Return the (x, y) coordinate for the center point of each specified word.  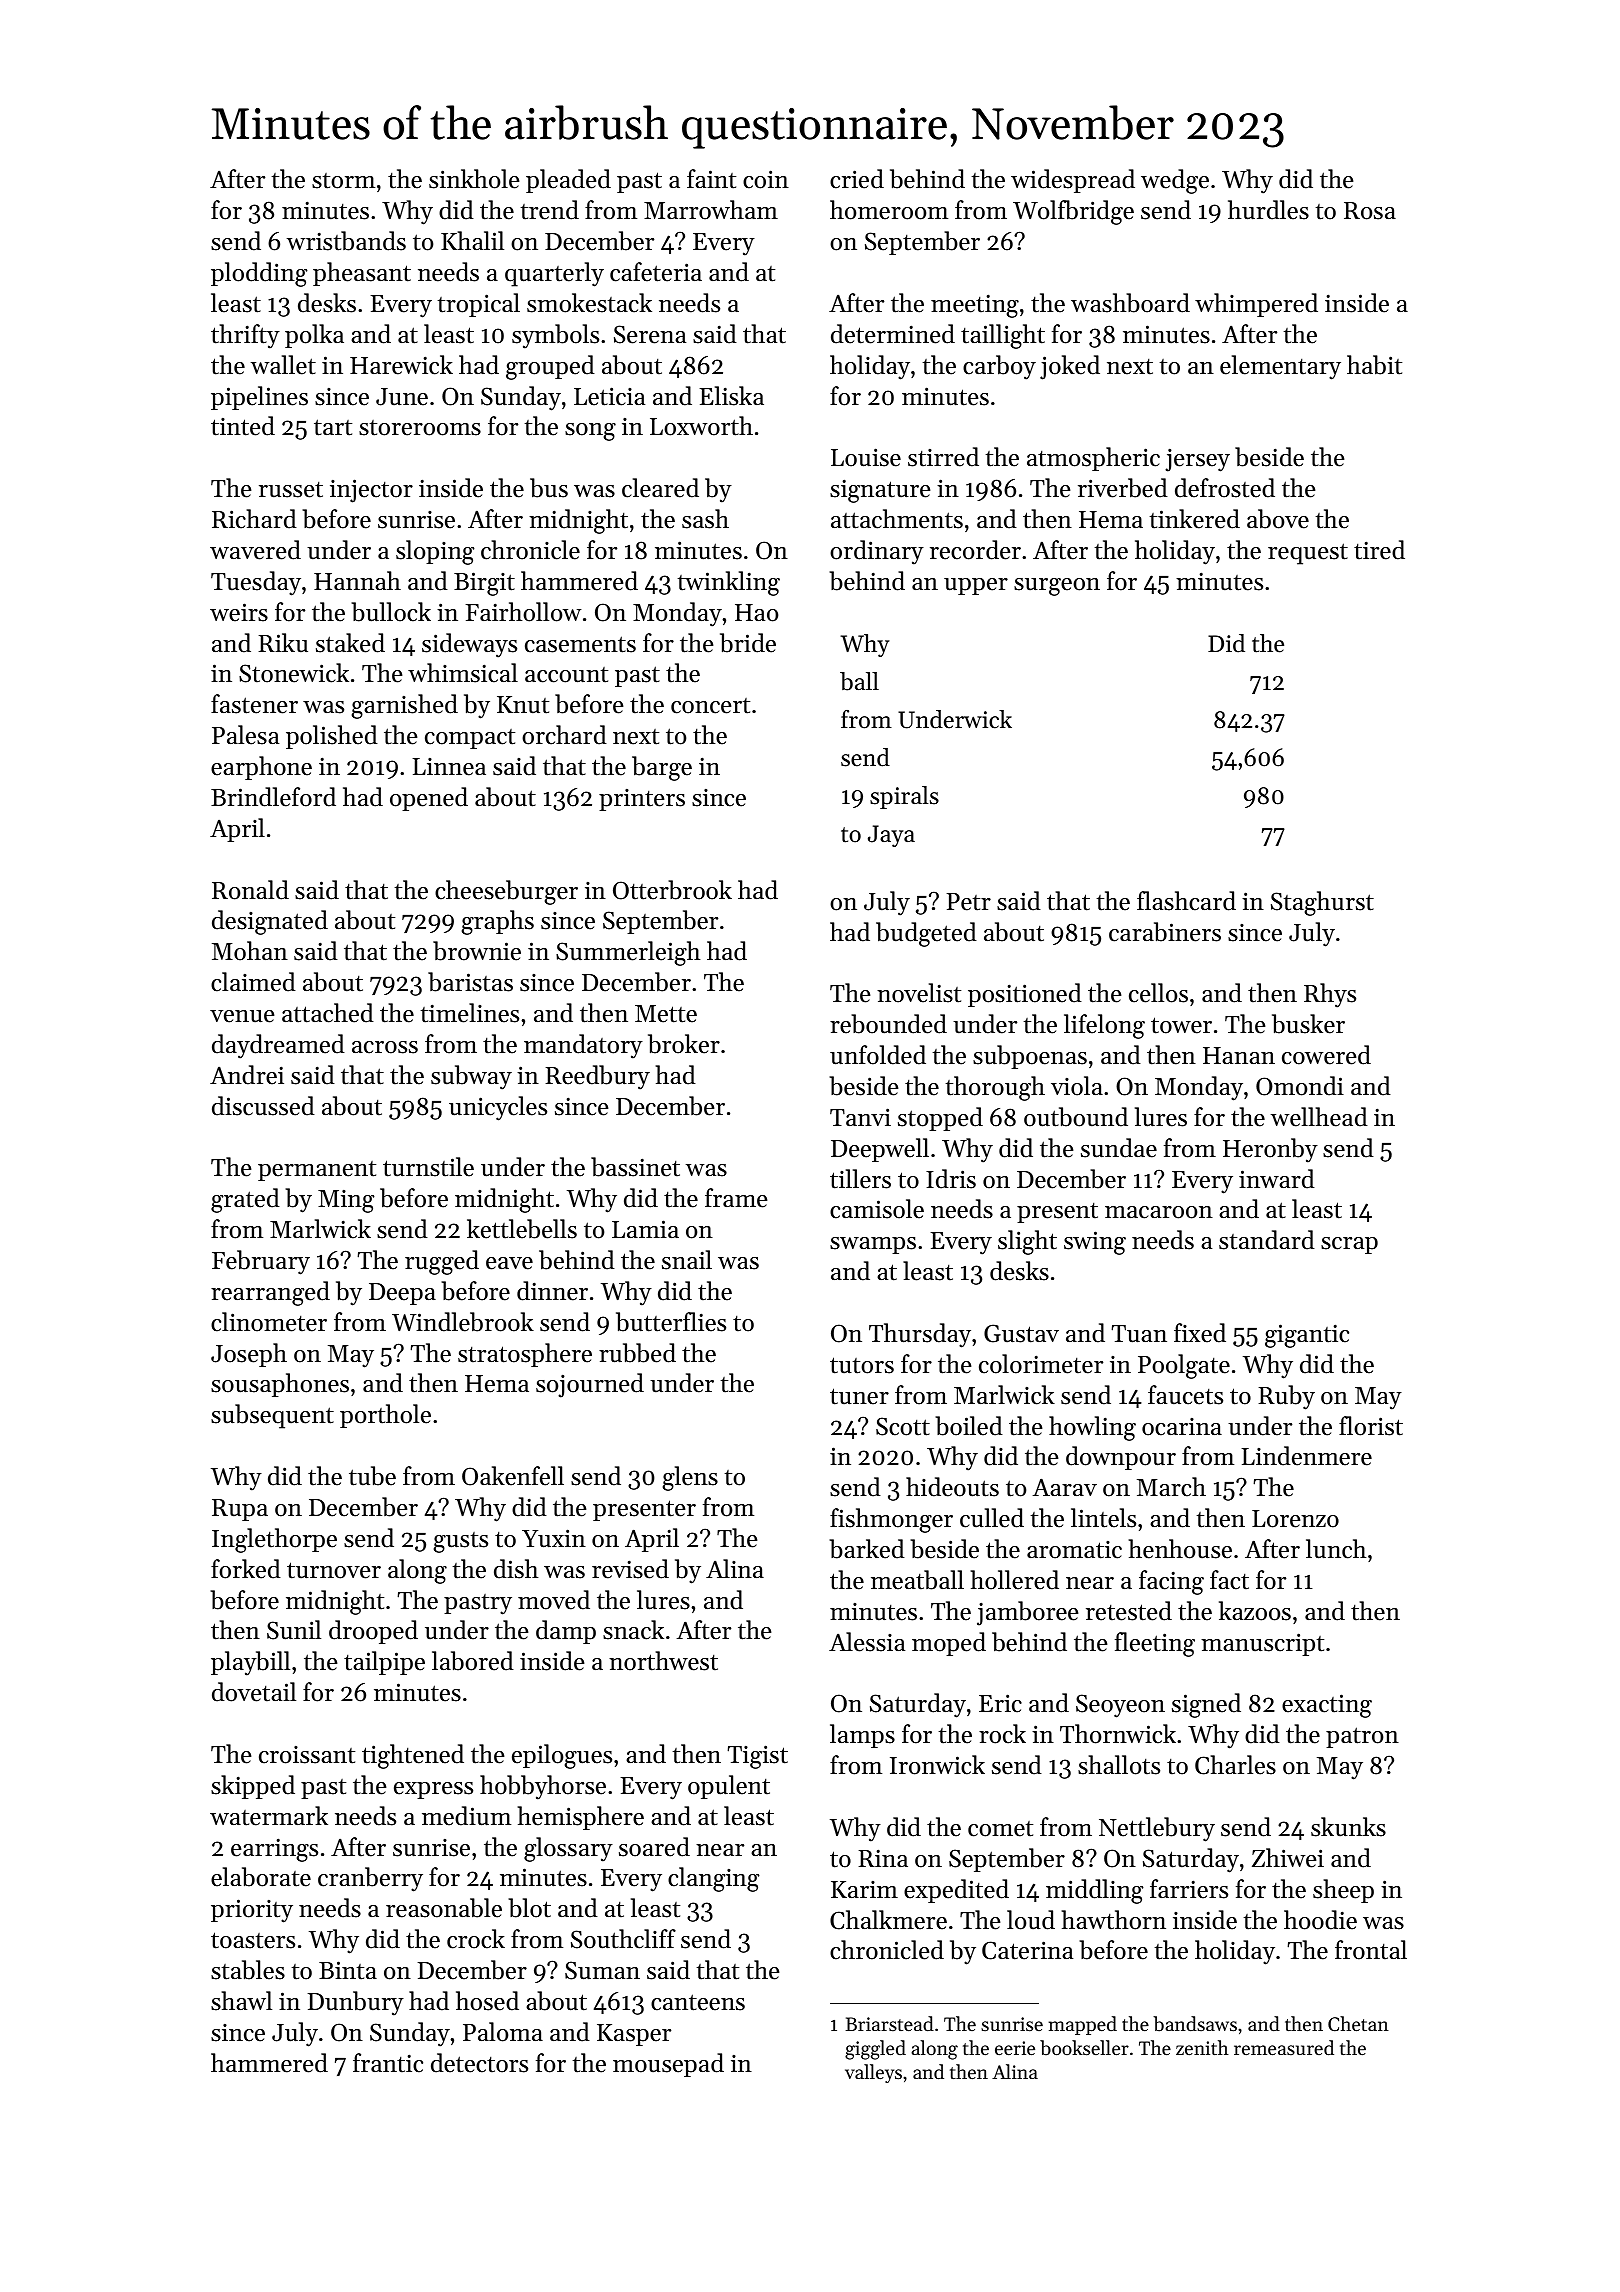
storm (343, 181)
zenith (1202, 2047)
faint (711, 179)
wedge (1175, 181)
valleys (873, 2073)
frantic (388, 2063)
